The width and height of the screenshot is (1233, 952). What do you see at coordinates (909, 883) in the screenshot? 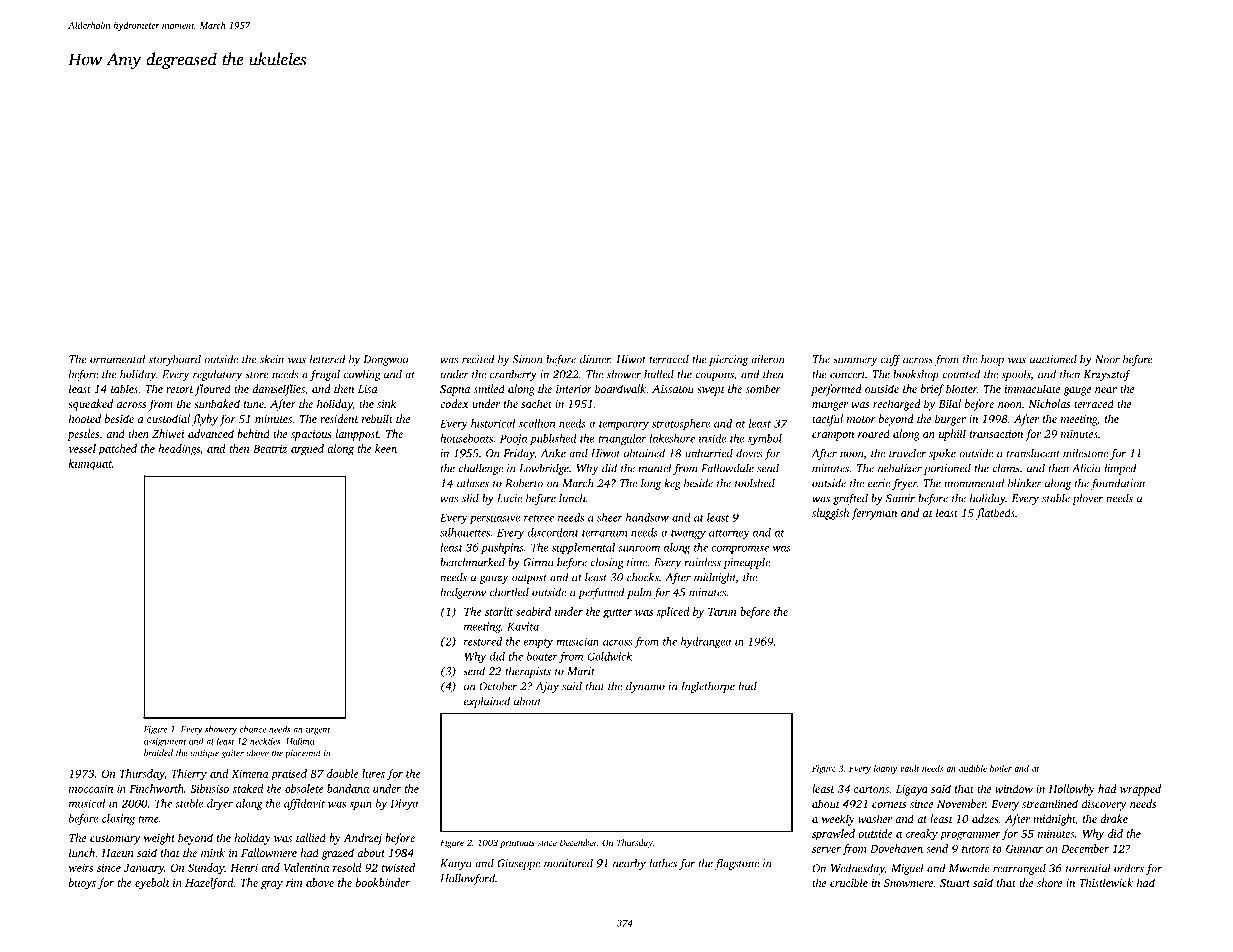
I see `Snowmere` at bounding box center [909, 883].
